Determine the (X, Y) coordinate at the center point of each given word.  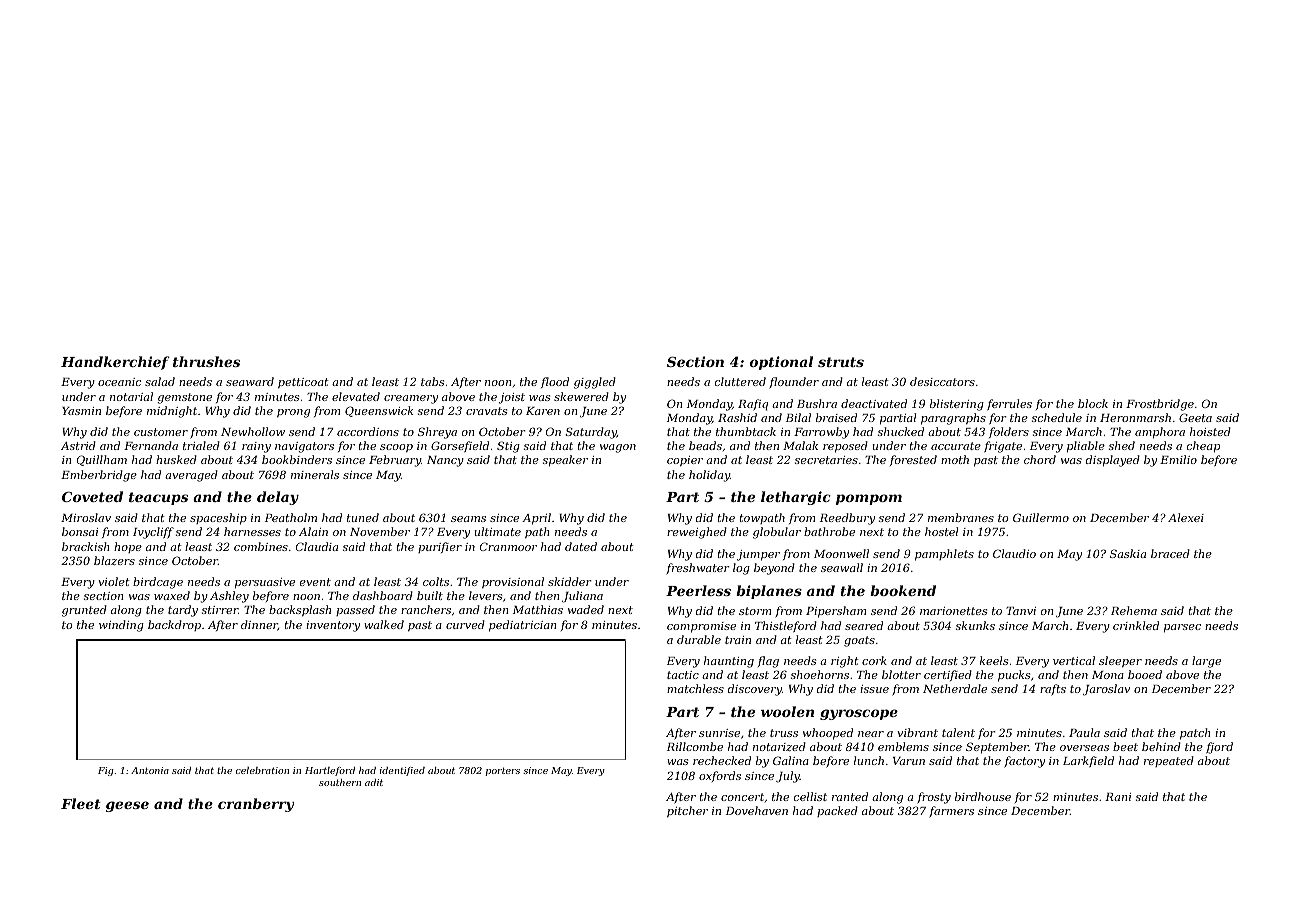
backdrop (174, 625)
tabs (432, 381)
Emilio (1178, 459)
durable (699, 639)
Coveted (92, 496)
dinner (259, 625)
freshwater (698, 568)
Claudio (1014, 553)
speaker (565, 461)
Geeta (1195, 417)
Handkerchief (115, 363)
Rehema (1134, 610)
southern (340, 782)
